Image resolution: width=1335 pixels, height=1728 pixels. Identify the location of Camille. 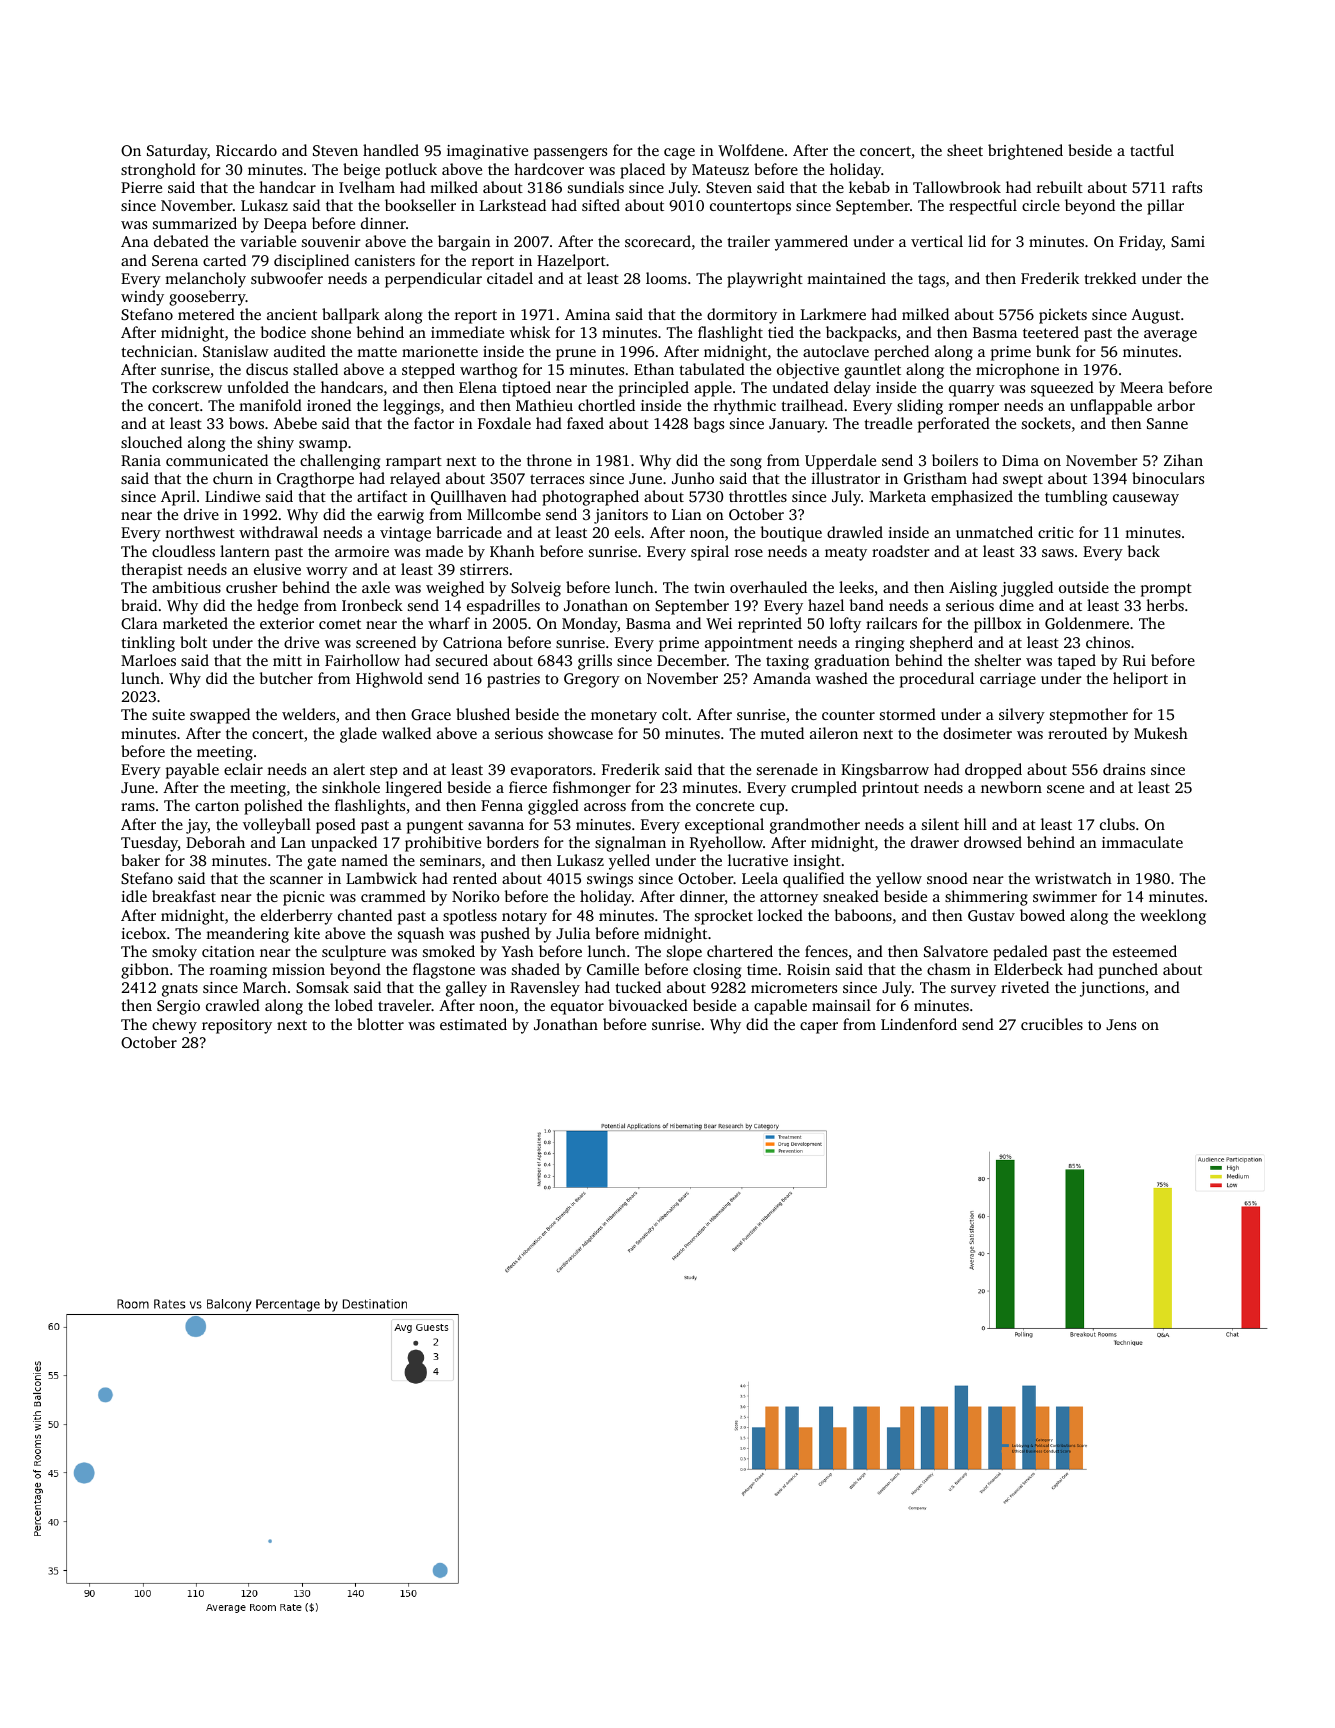
(613, 969).
